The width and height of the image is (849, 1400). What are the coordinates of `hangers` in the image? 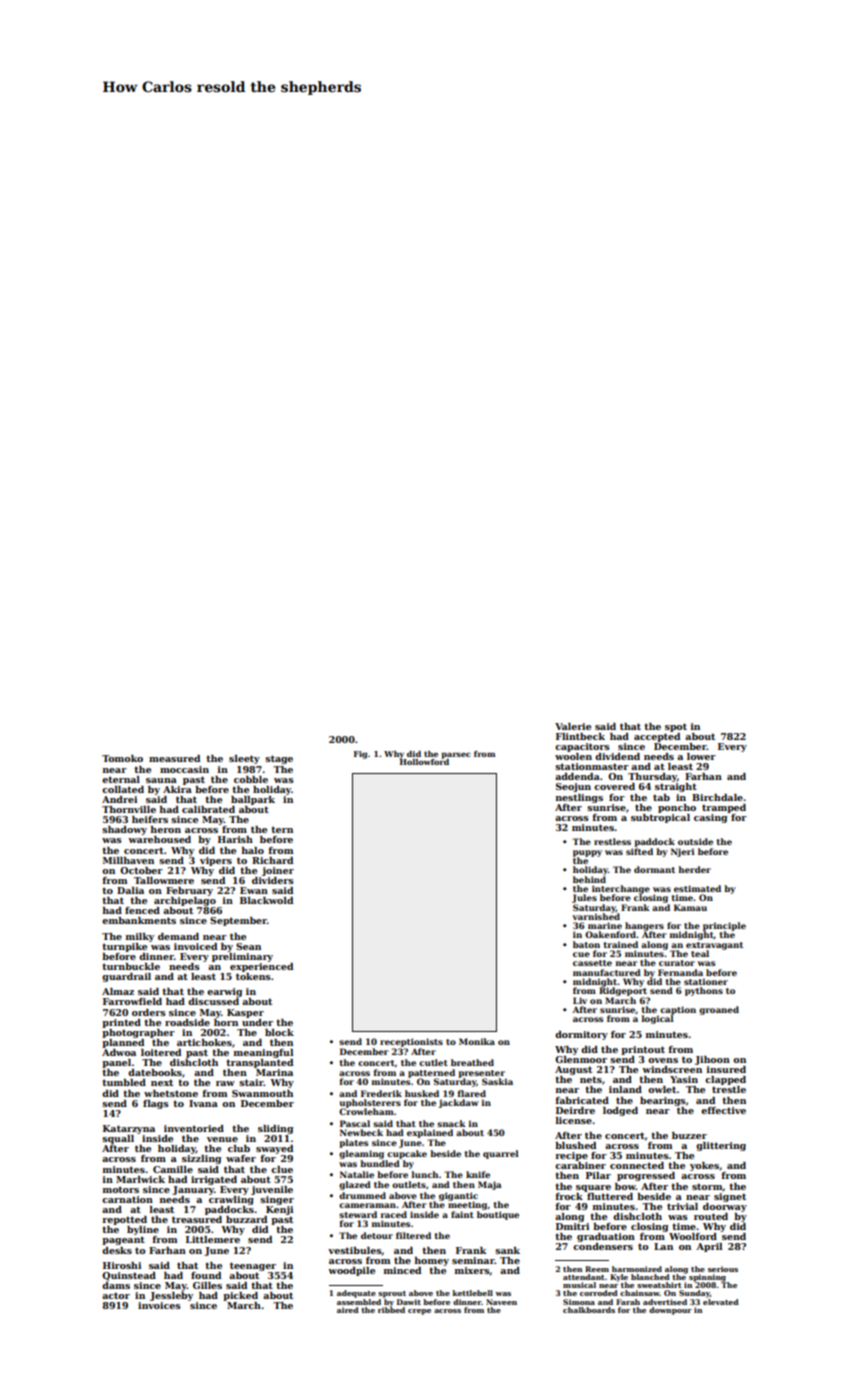 It's located at (644, 926).
